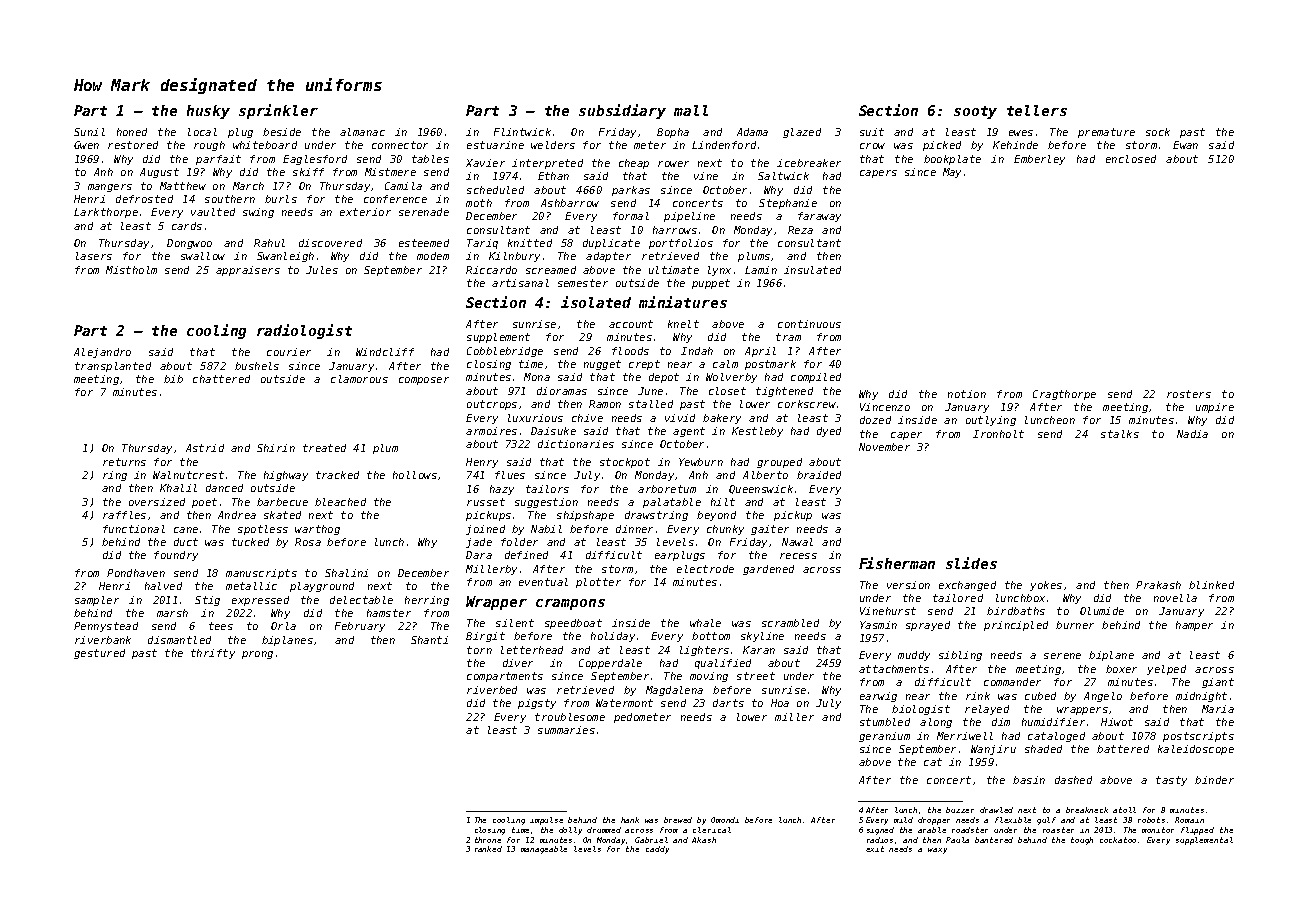  I want to click on sock, so click(1158, 132).
